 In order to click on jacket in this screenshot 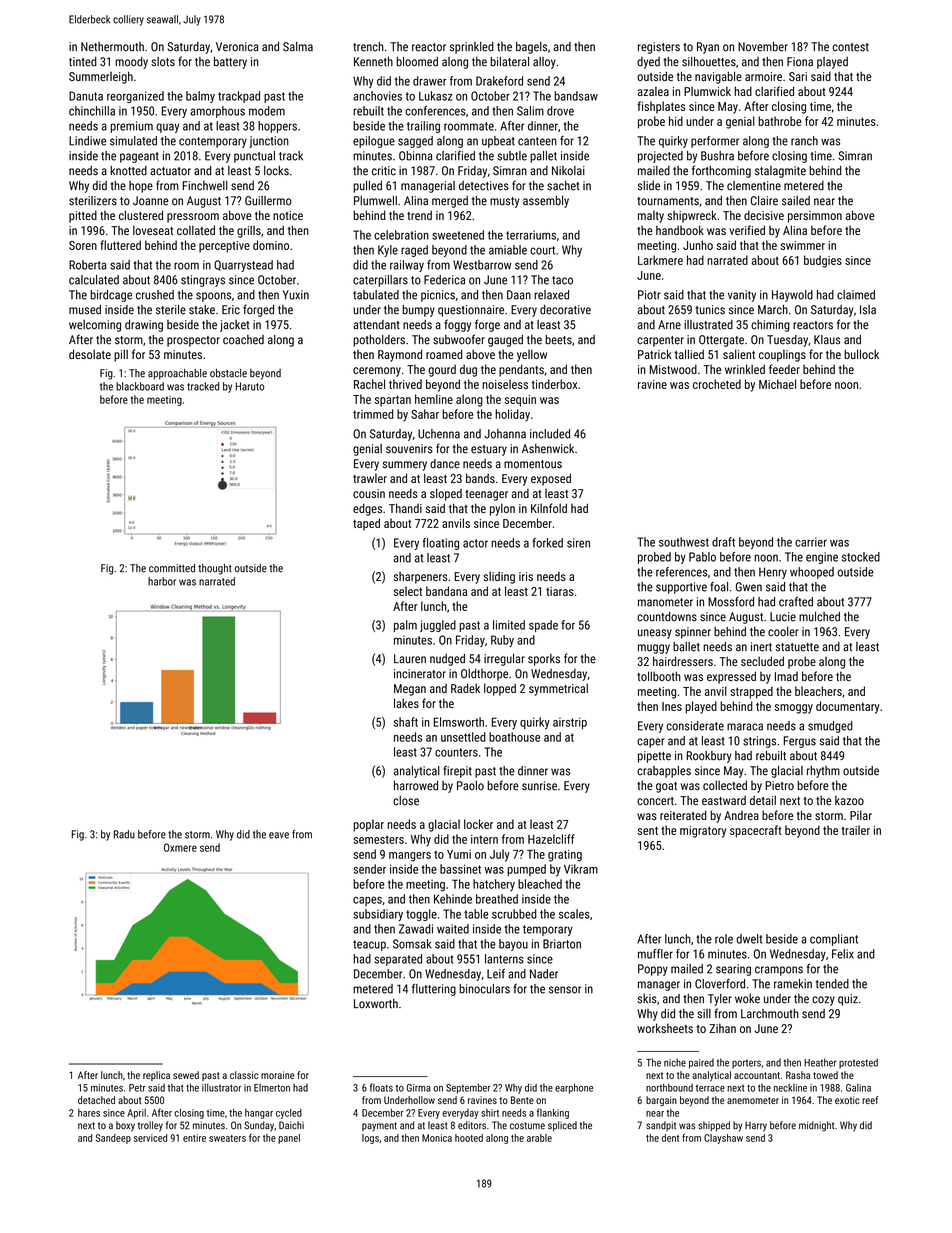, I will do `click(234, 326)`.
